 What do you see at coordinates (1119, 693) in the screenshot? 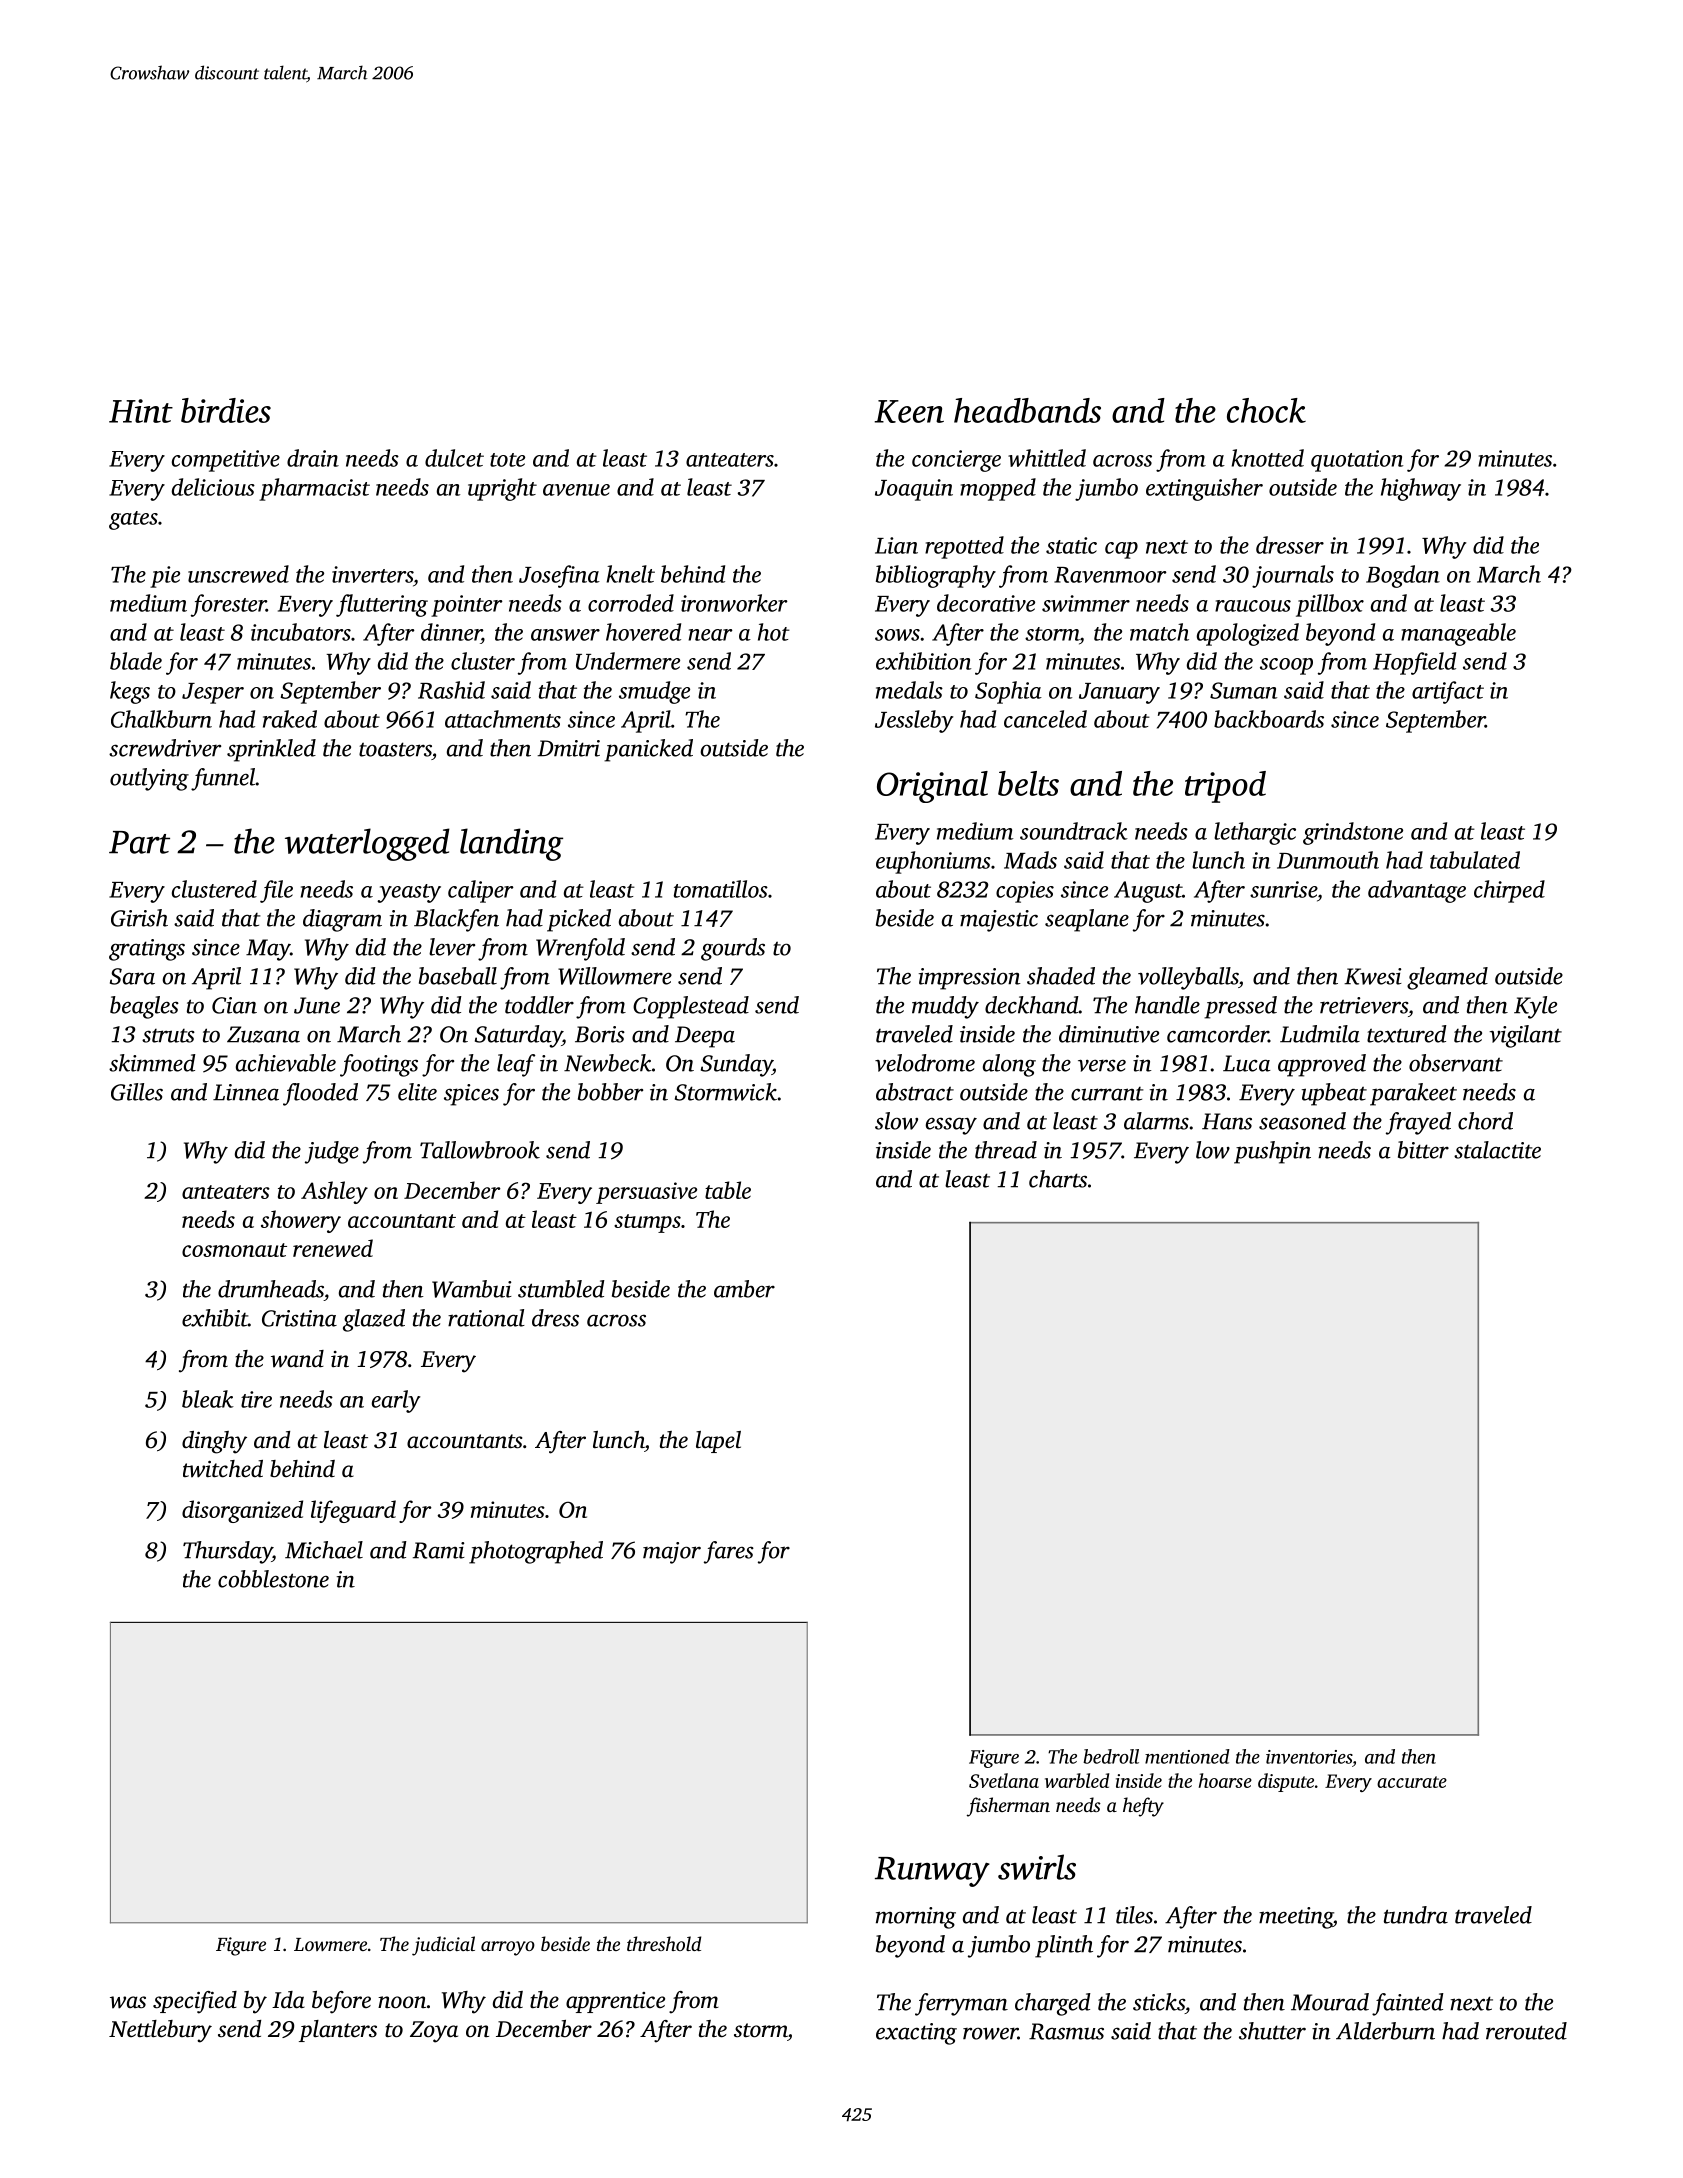
I see `January` at bounding box center [1119, 693].
